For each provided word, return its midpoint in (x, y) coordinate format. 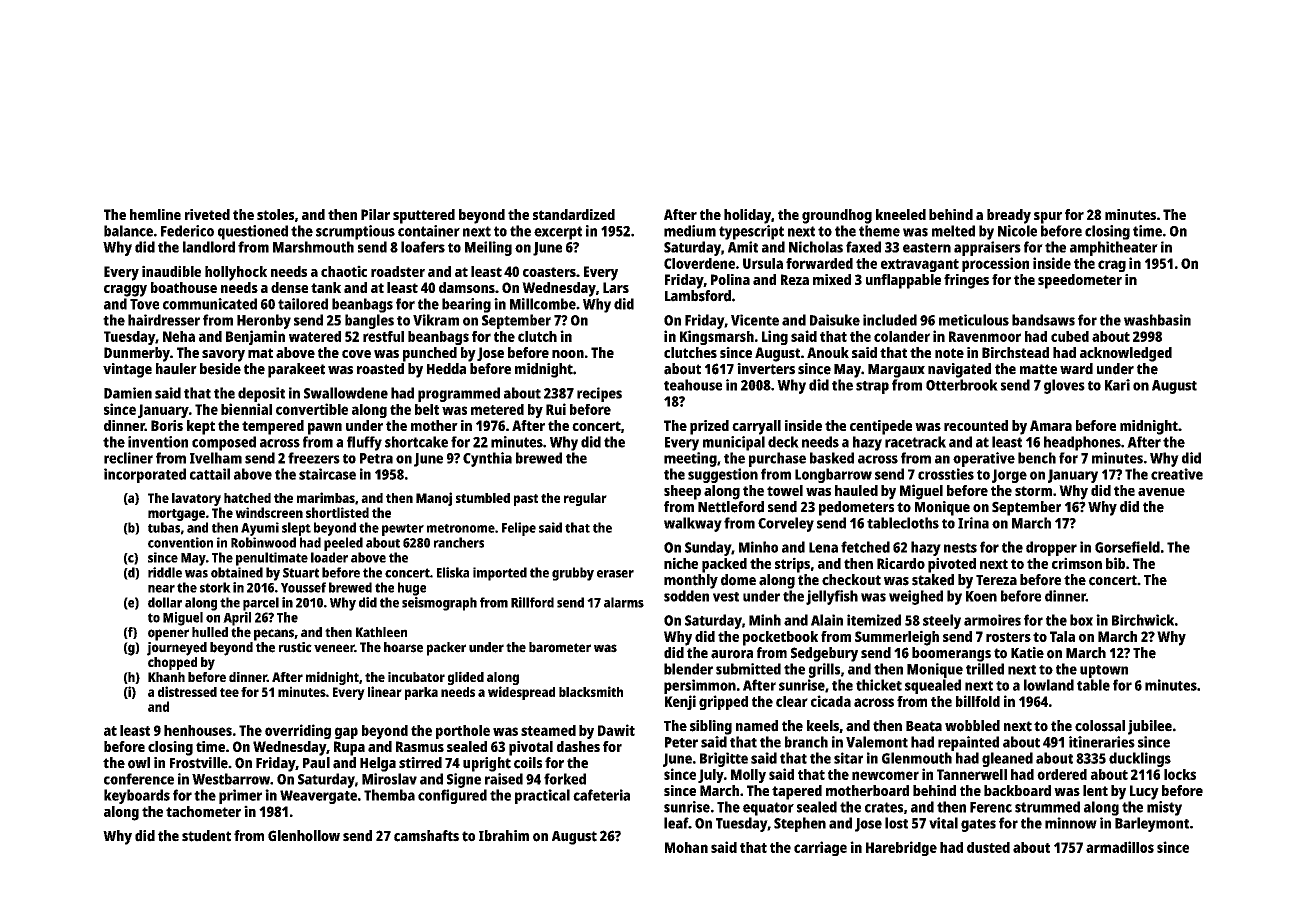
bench (1037, 458)
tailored (303, 304)
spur (1048, 218)
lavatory (196, 499)
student (206, 836)
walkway (693, 524)
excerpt (558, 233)
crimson (1077, 563)
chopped (172, 663)
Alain (827, 620)
